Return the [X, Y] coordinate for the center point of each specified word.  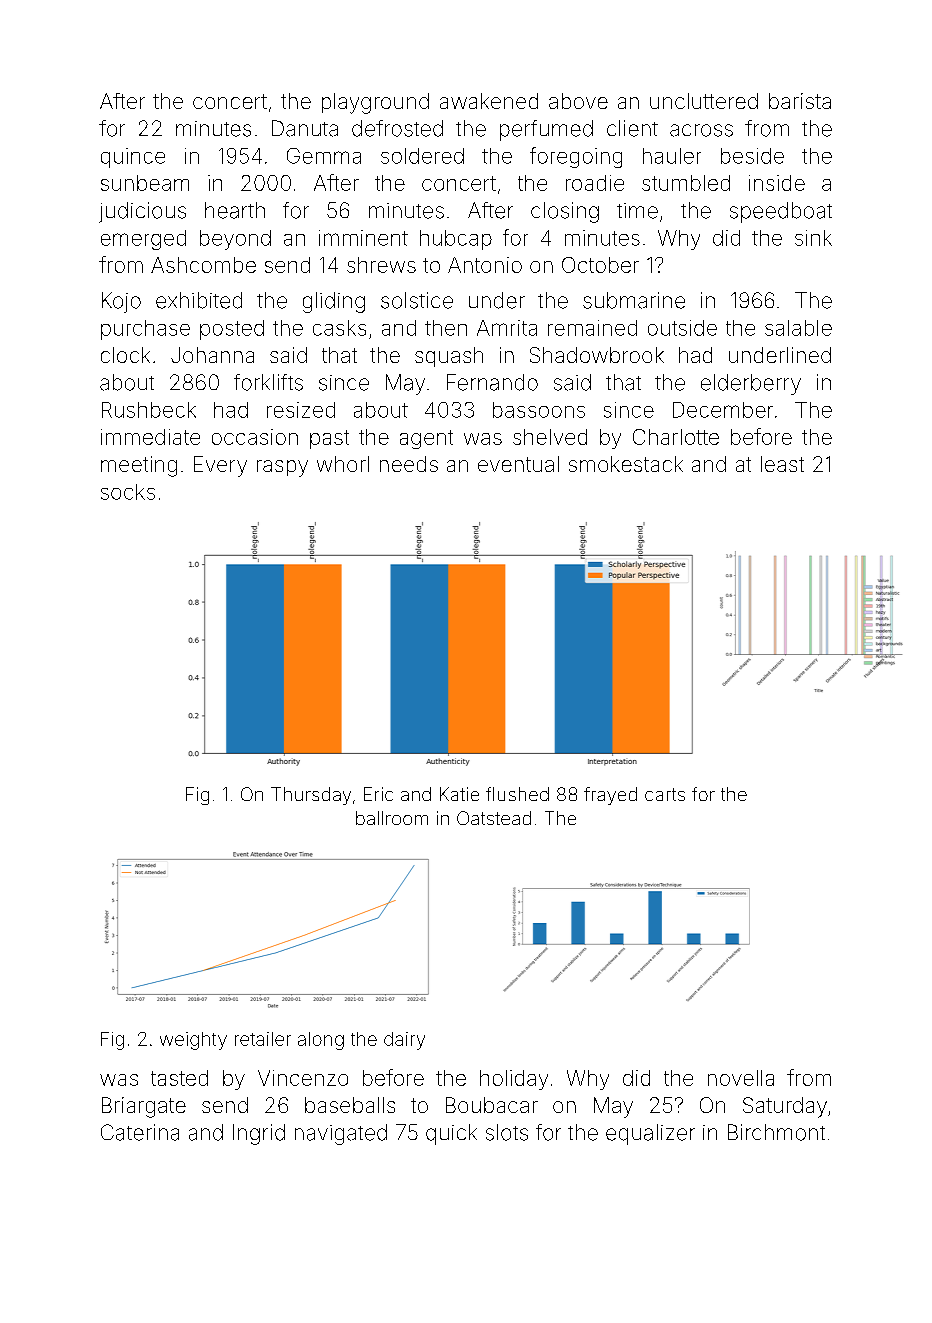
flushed [517, 794]
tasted [179, 1078]
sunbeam [145, 183]
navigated [341, 1134]
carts [665, 794]
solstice [417, 300]
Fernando [492, 382]
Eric [378, 794]
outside [682, 328]
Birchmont [776, 1132]
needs [409, 464]
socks [128, 492]
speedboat [781, 212]
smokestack [626, 464]
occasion [255, 437]
